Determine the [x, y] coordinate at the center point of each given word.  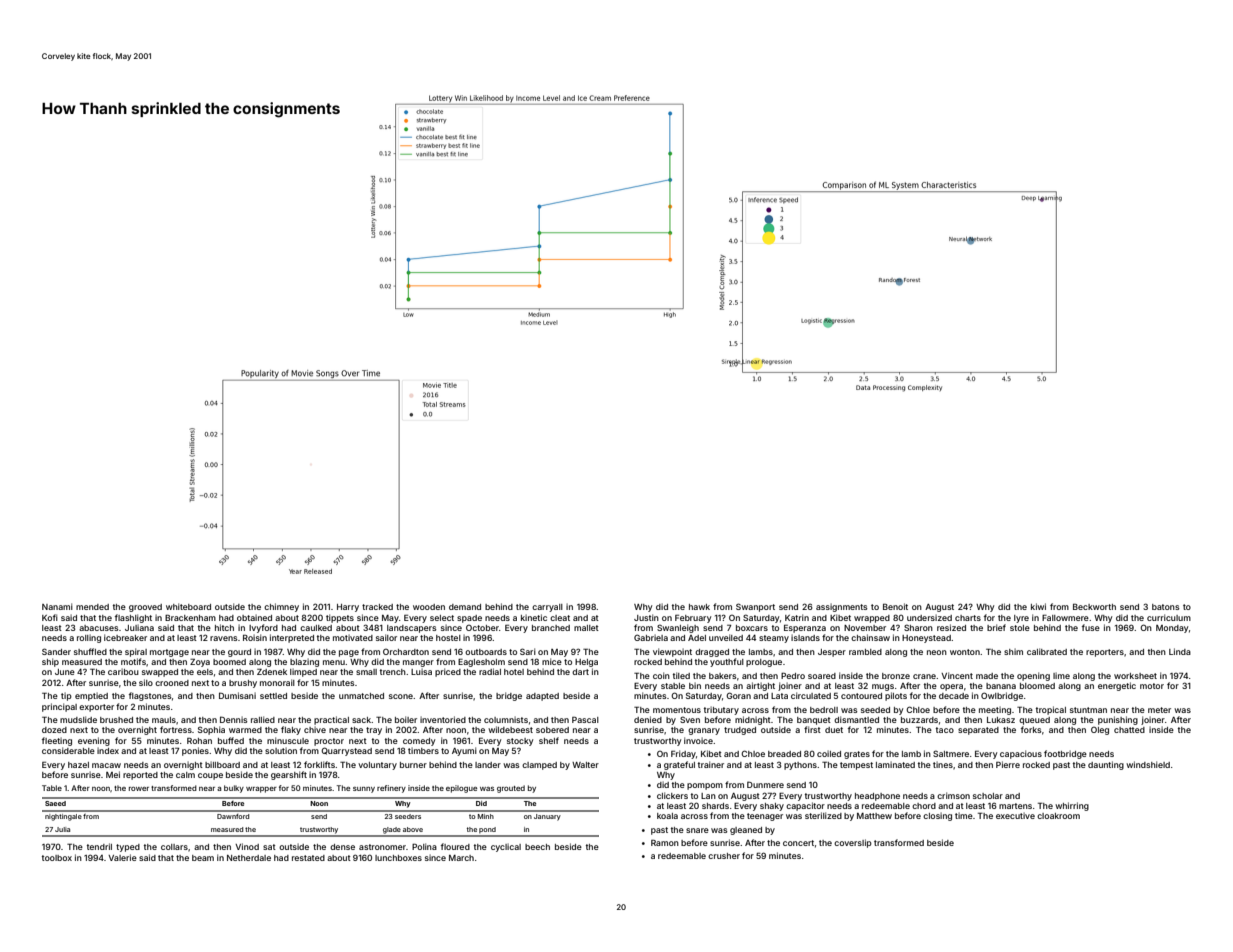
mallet [586, 628]
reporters [1105, 653]
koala [667, 816]
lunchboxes [398, 858]
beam [203, 858]
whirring [1072, 806]
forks [1031, 729]
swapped [160, 673]
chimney [281, 607]
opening [1033, 676]
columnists [506, 719]
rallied [263, 719]
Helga [586, 663]
